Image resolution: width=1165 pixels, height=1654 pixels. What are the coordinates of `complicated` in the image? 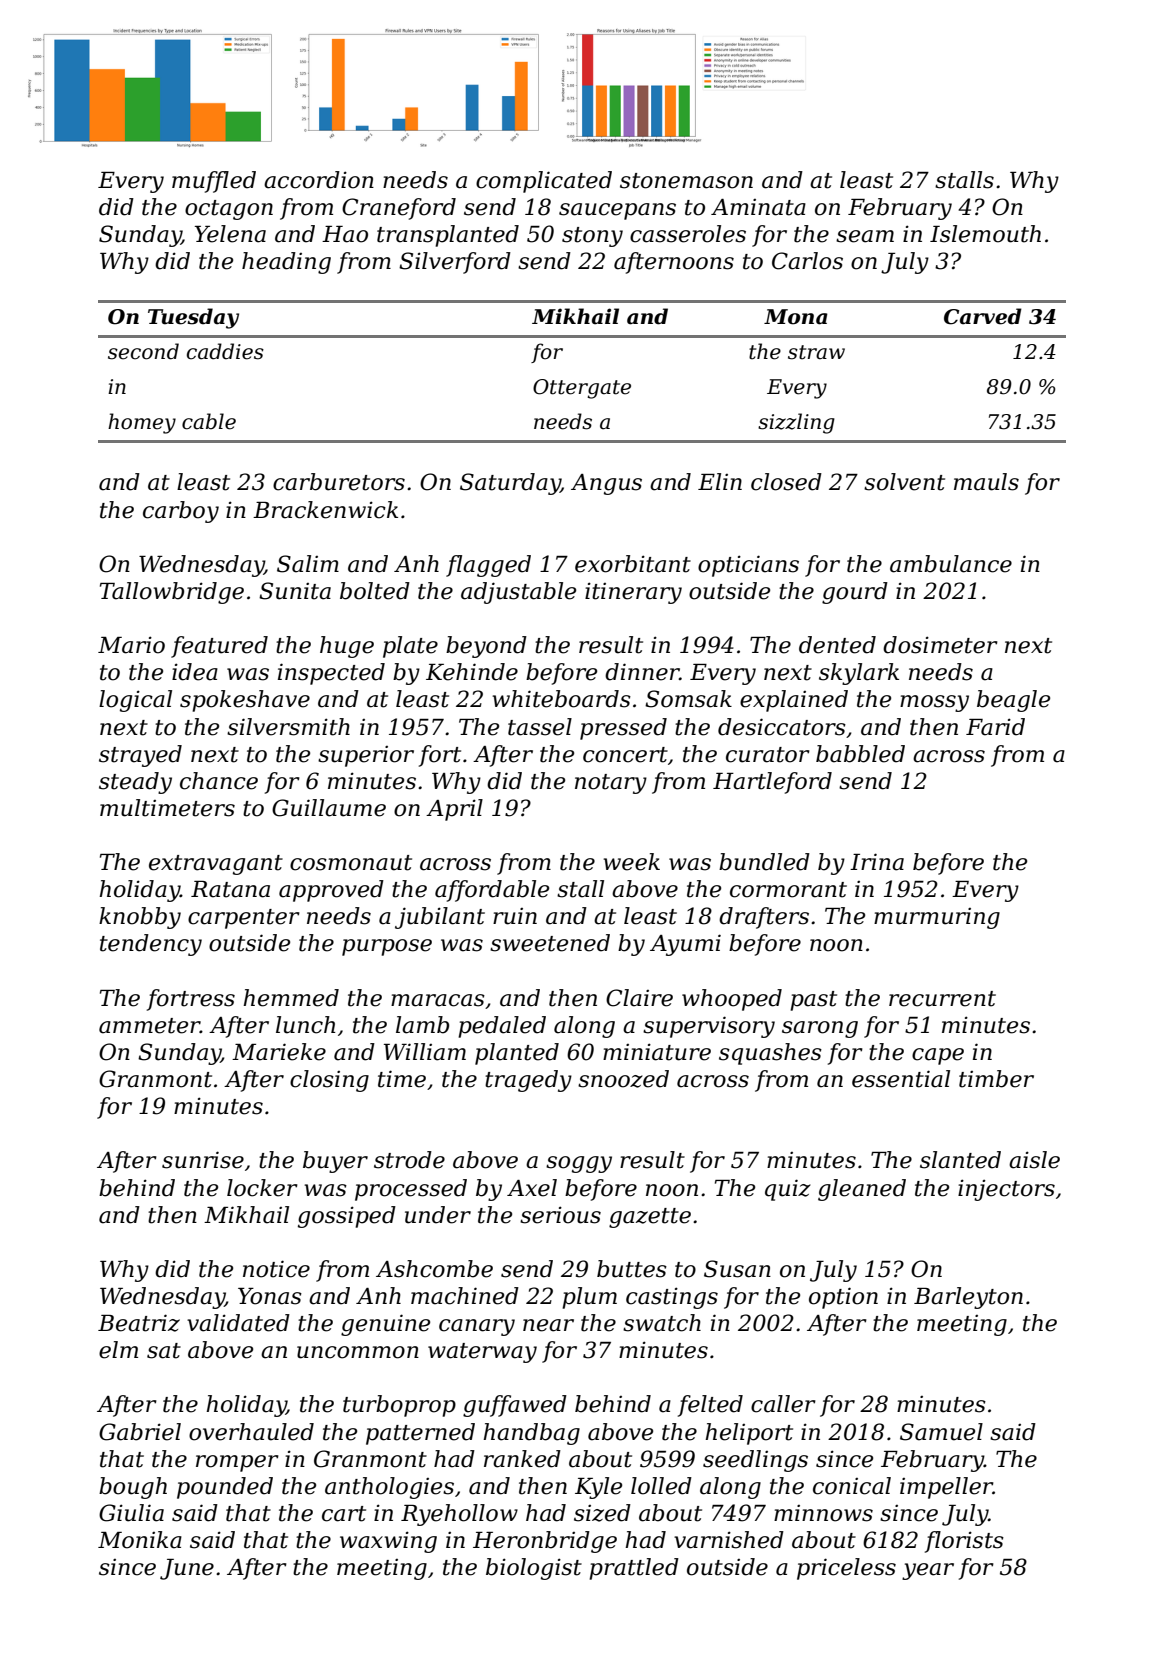 It's located at (544, 182).
